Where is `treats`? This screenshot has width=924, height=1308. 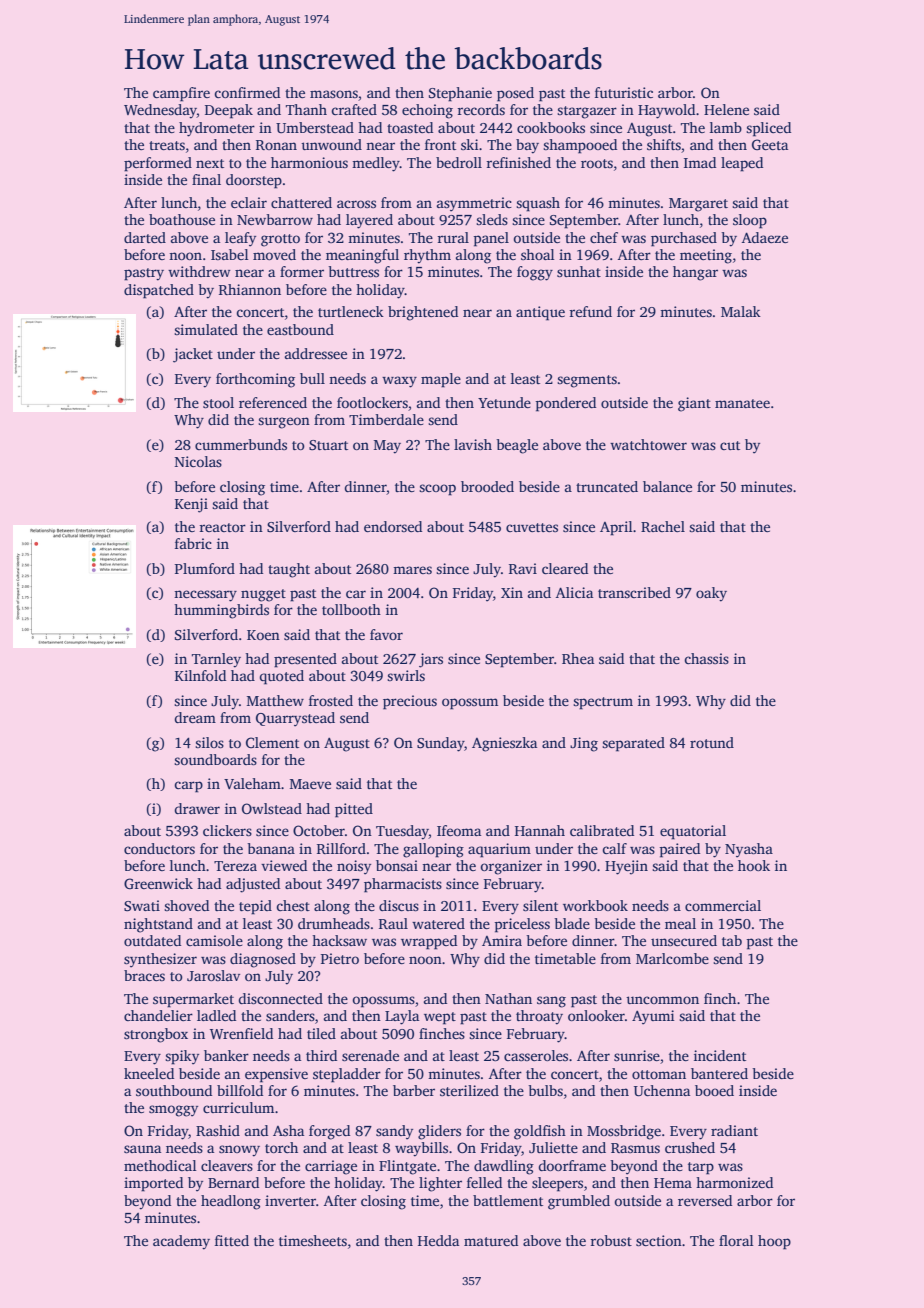
treats is located at coordinates (167, 145).
